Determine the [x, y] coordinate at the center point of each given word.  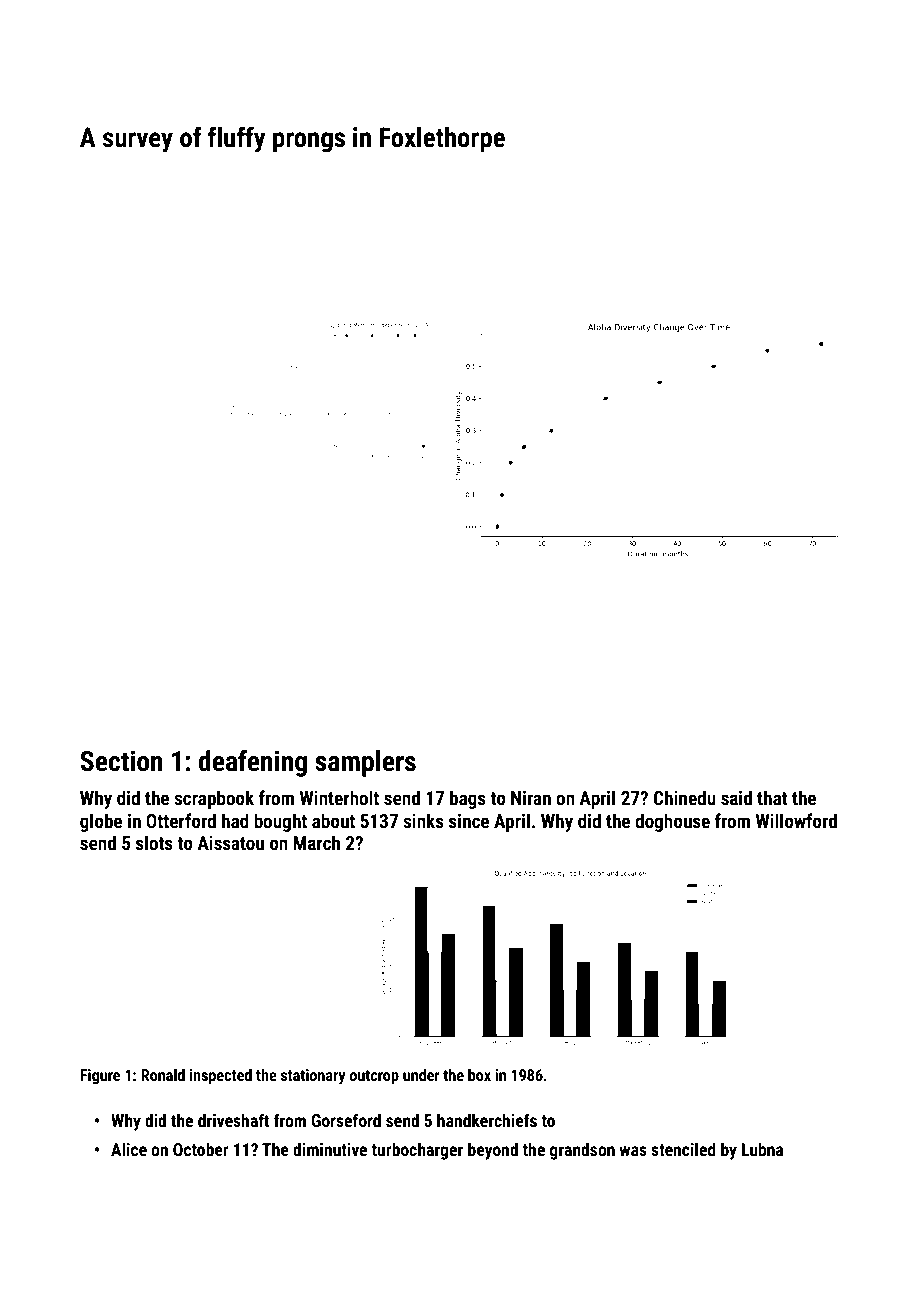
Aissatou [230, 843]
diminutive [330, 1149]
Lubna [762, 1149]
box [479, 1075]
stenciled [683, 1149]
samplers [365, 763]
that [772, 797]
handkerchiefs [487, 1120]
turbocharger [417, 1151]
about [333, 820]
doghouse [672, 822]
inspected [221, 1077]
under [421, 1075]
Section [121, 761]
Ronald [163, 1075]
